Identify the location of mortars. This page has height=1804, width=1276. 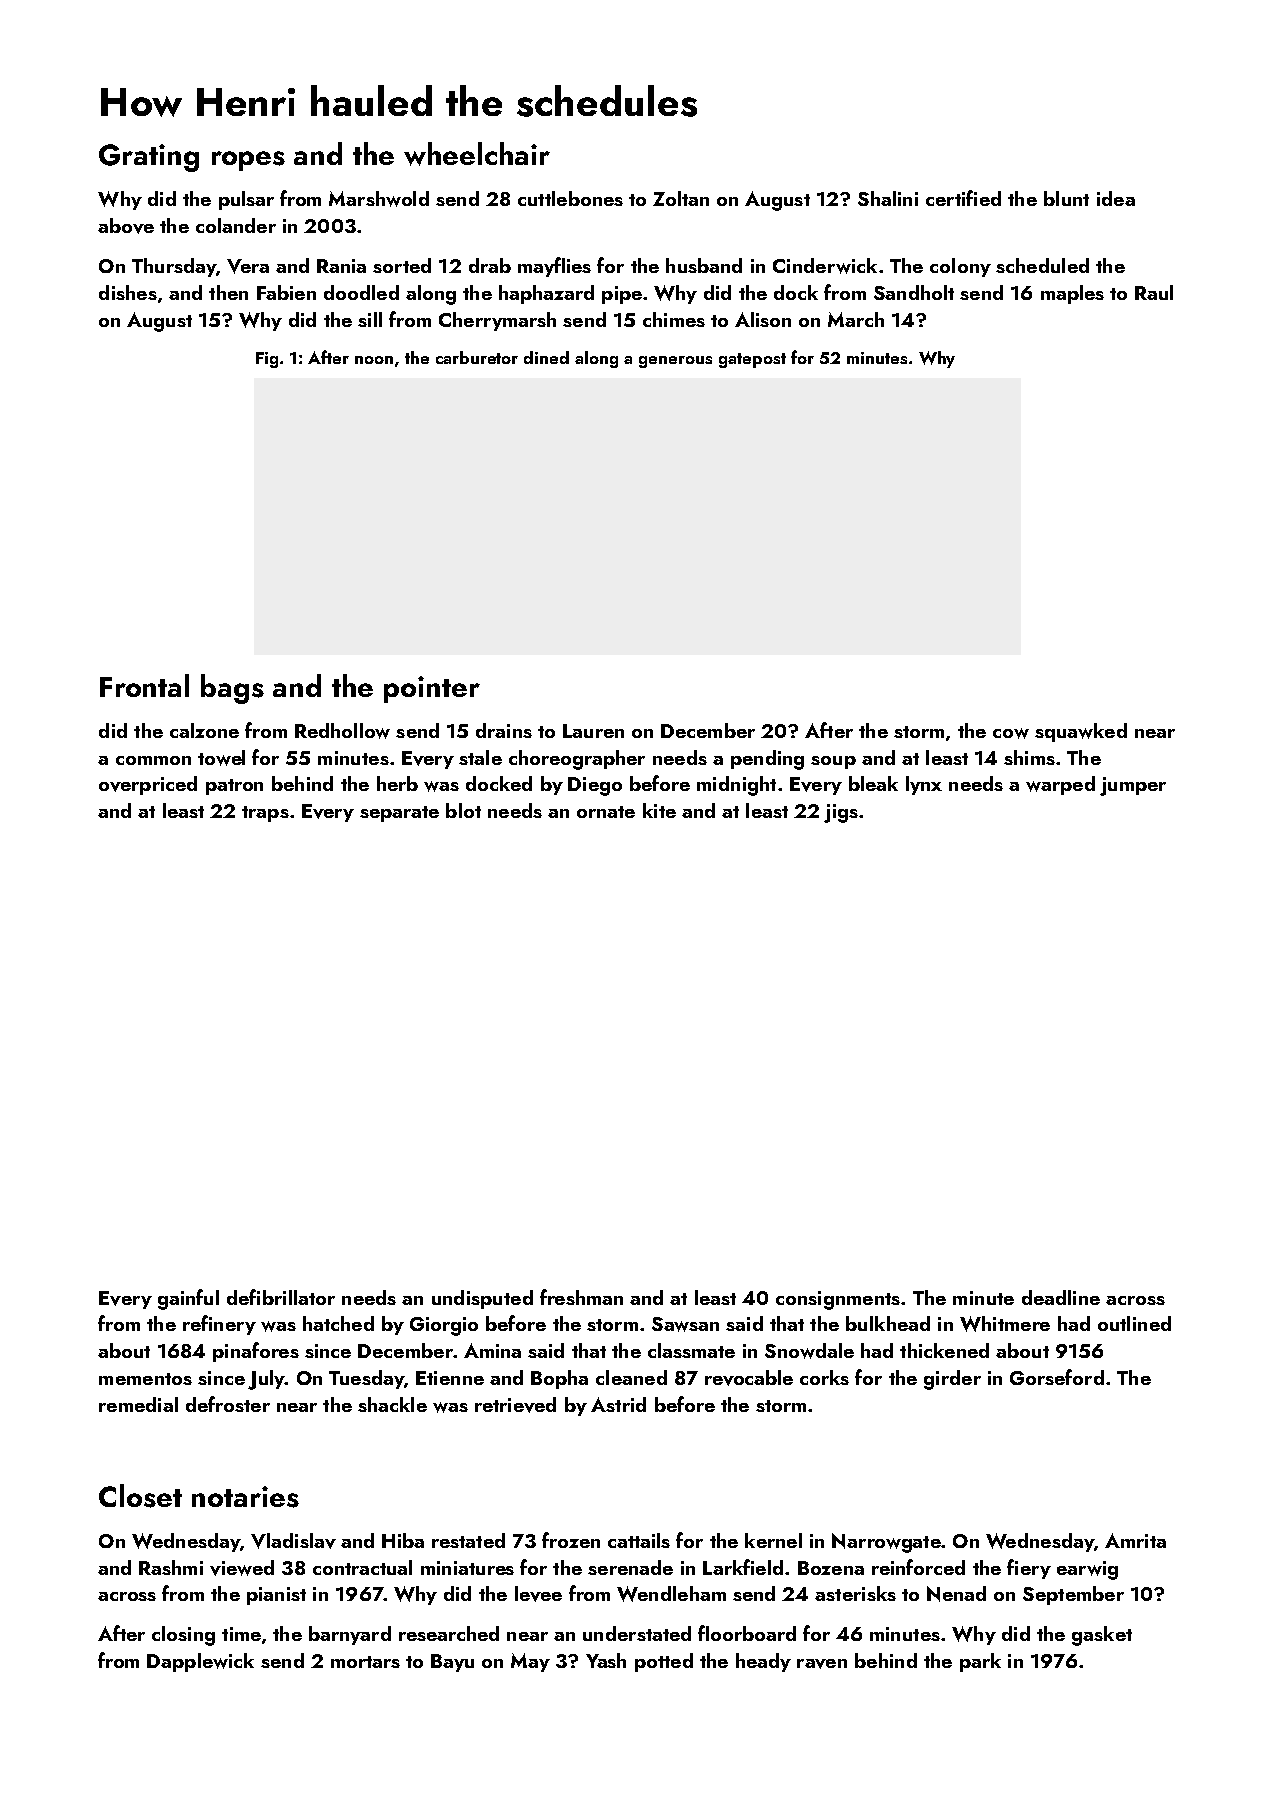
(365, 1662).
